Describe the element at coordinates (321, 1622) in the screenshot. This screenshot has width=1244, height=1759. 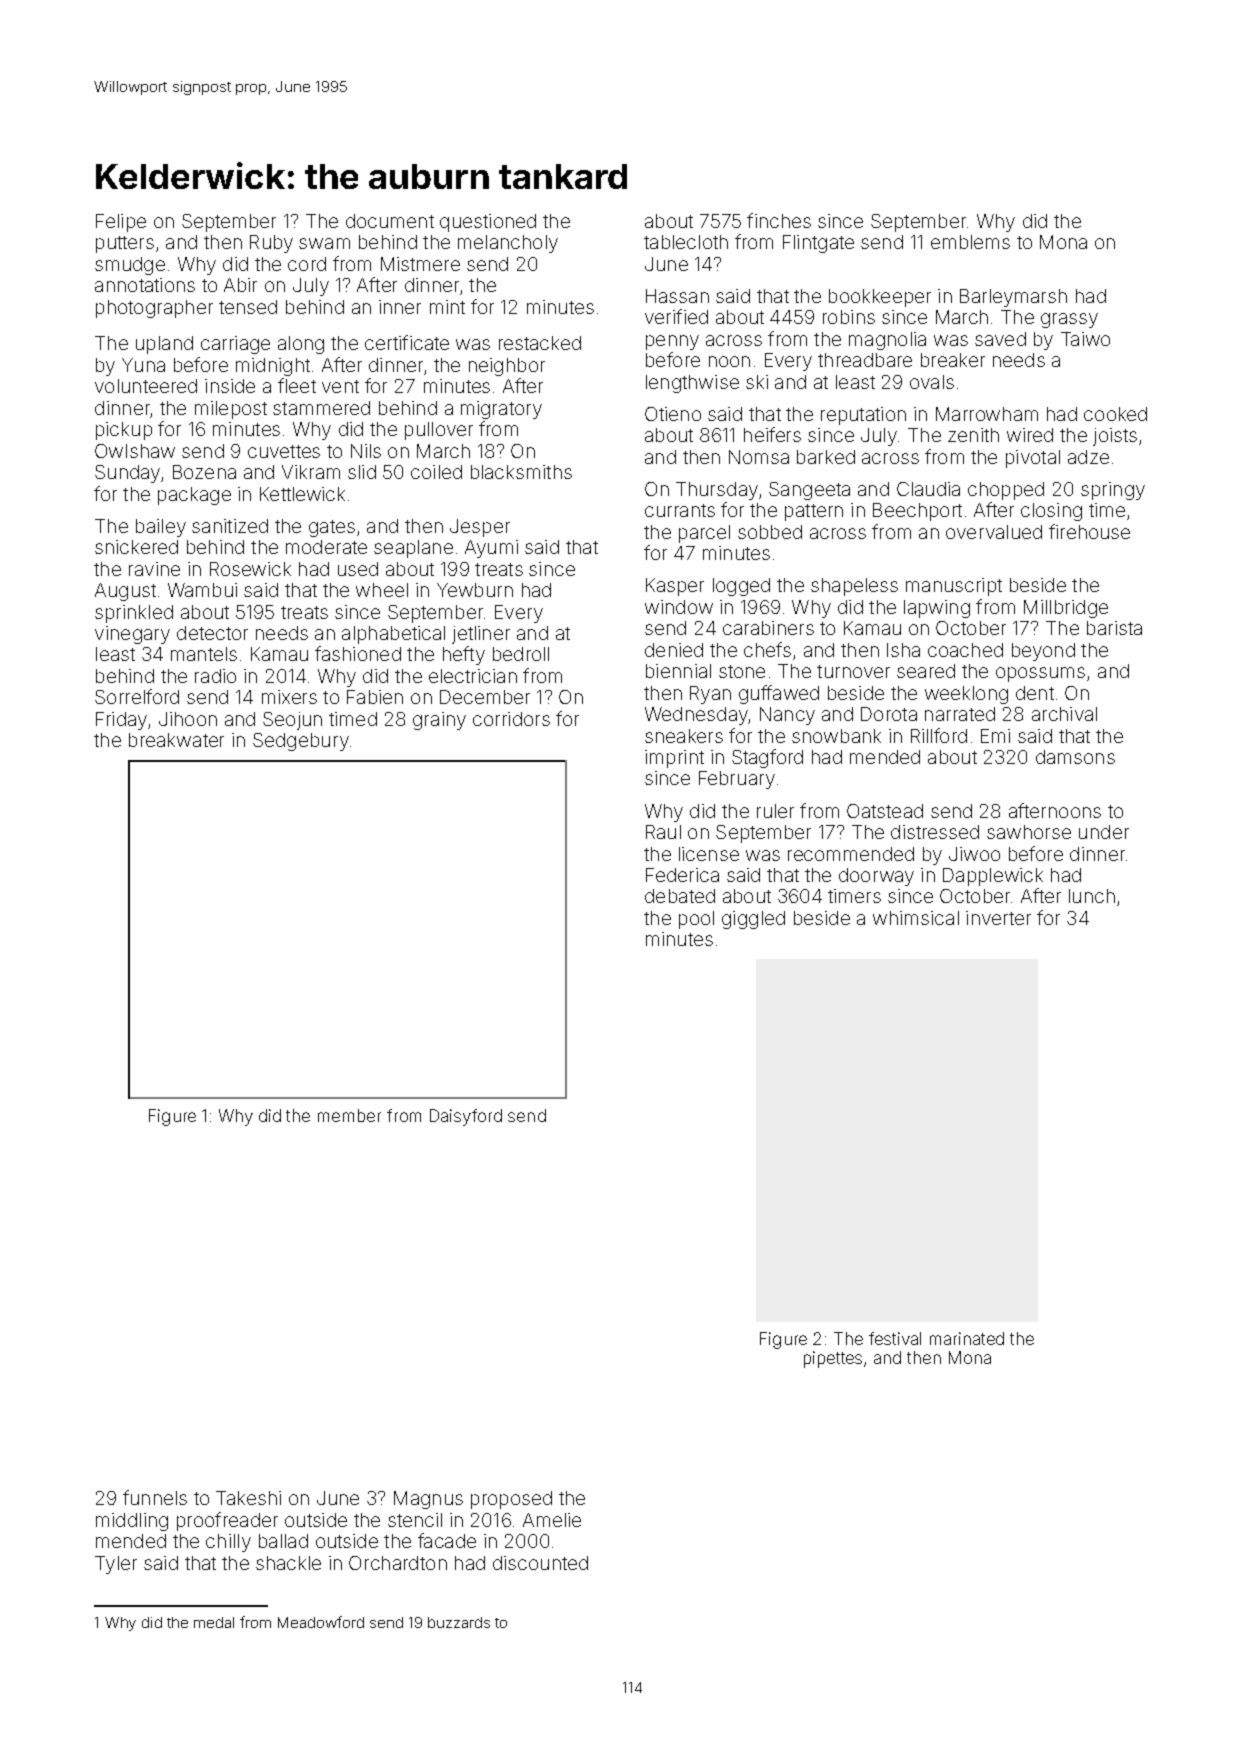
I see `Meadowford` at that location.
